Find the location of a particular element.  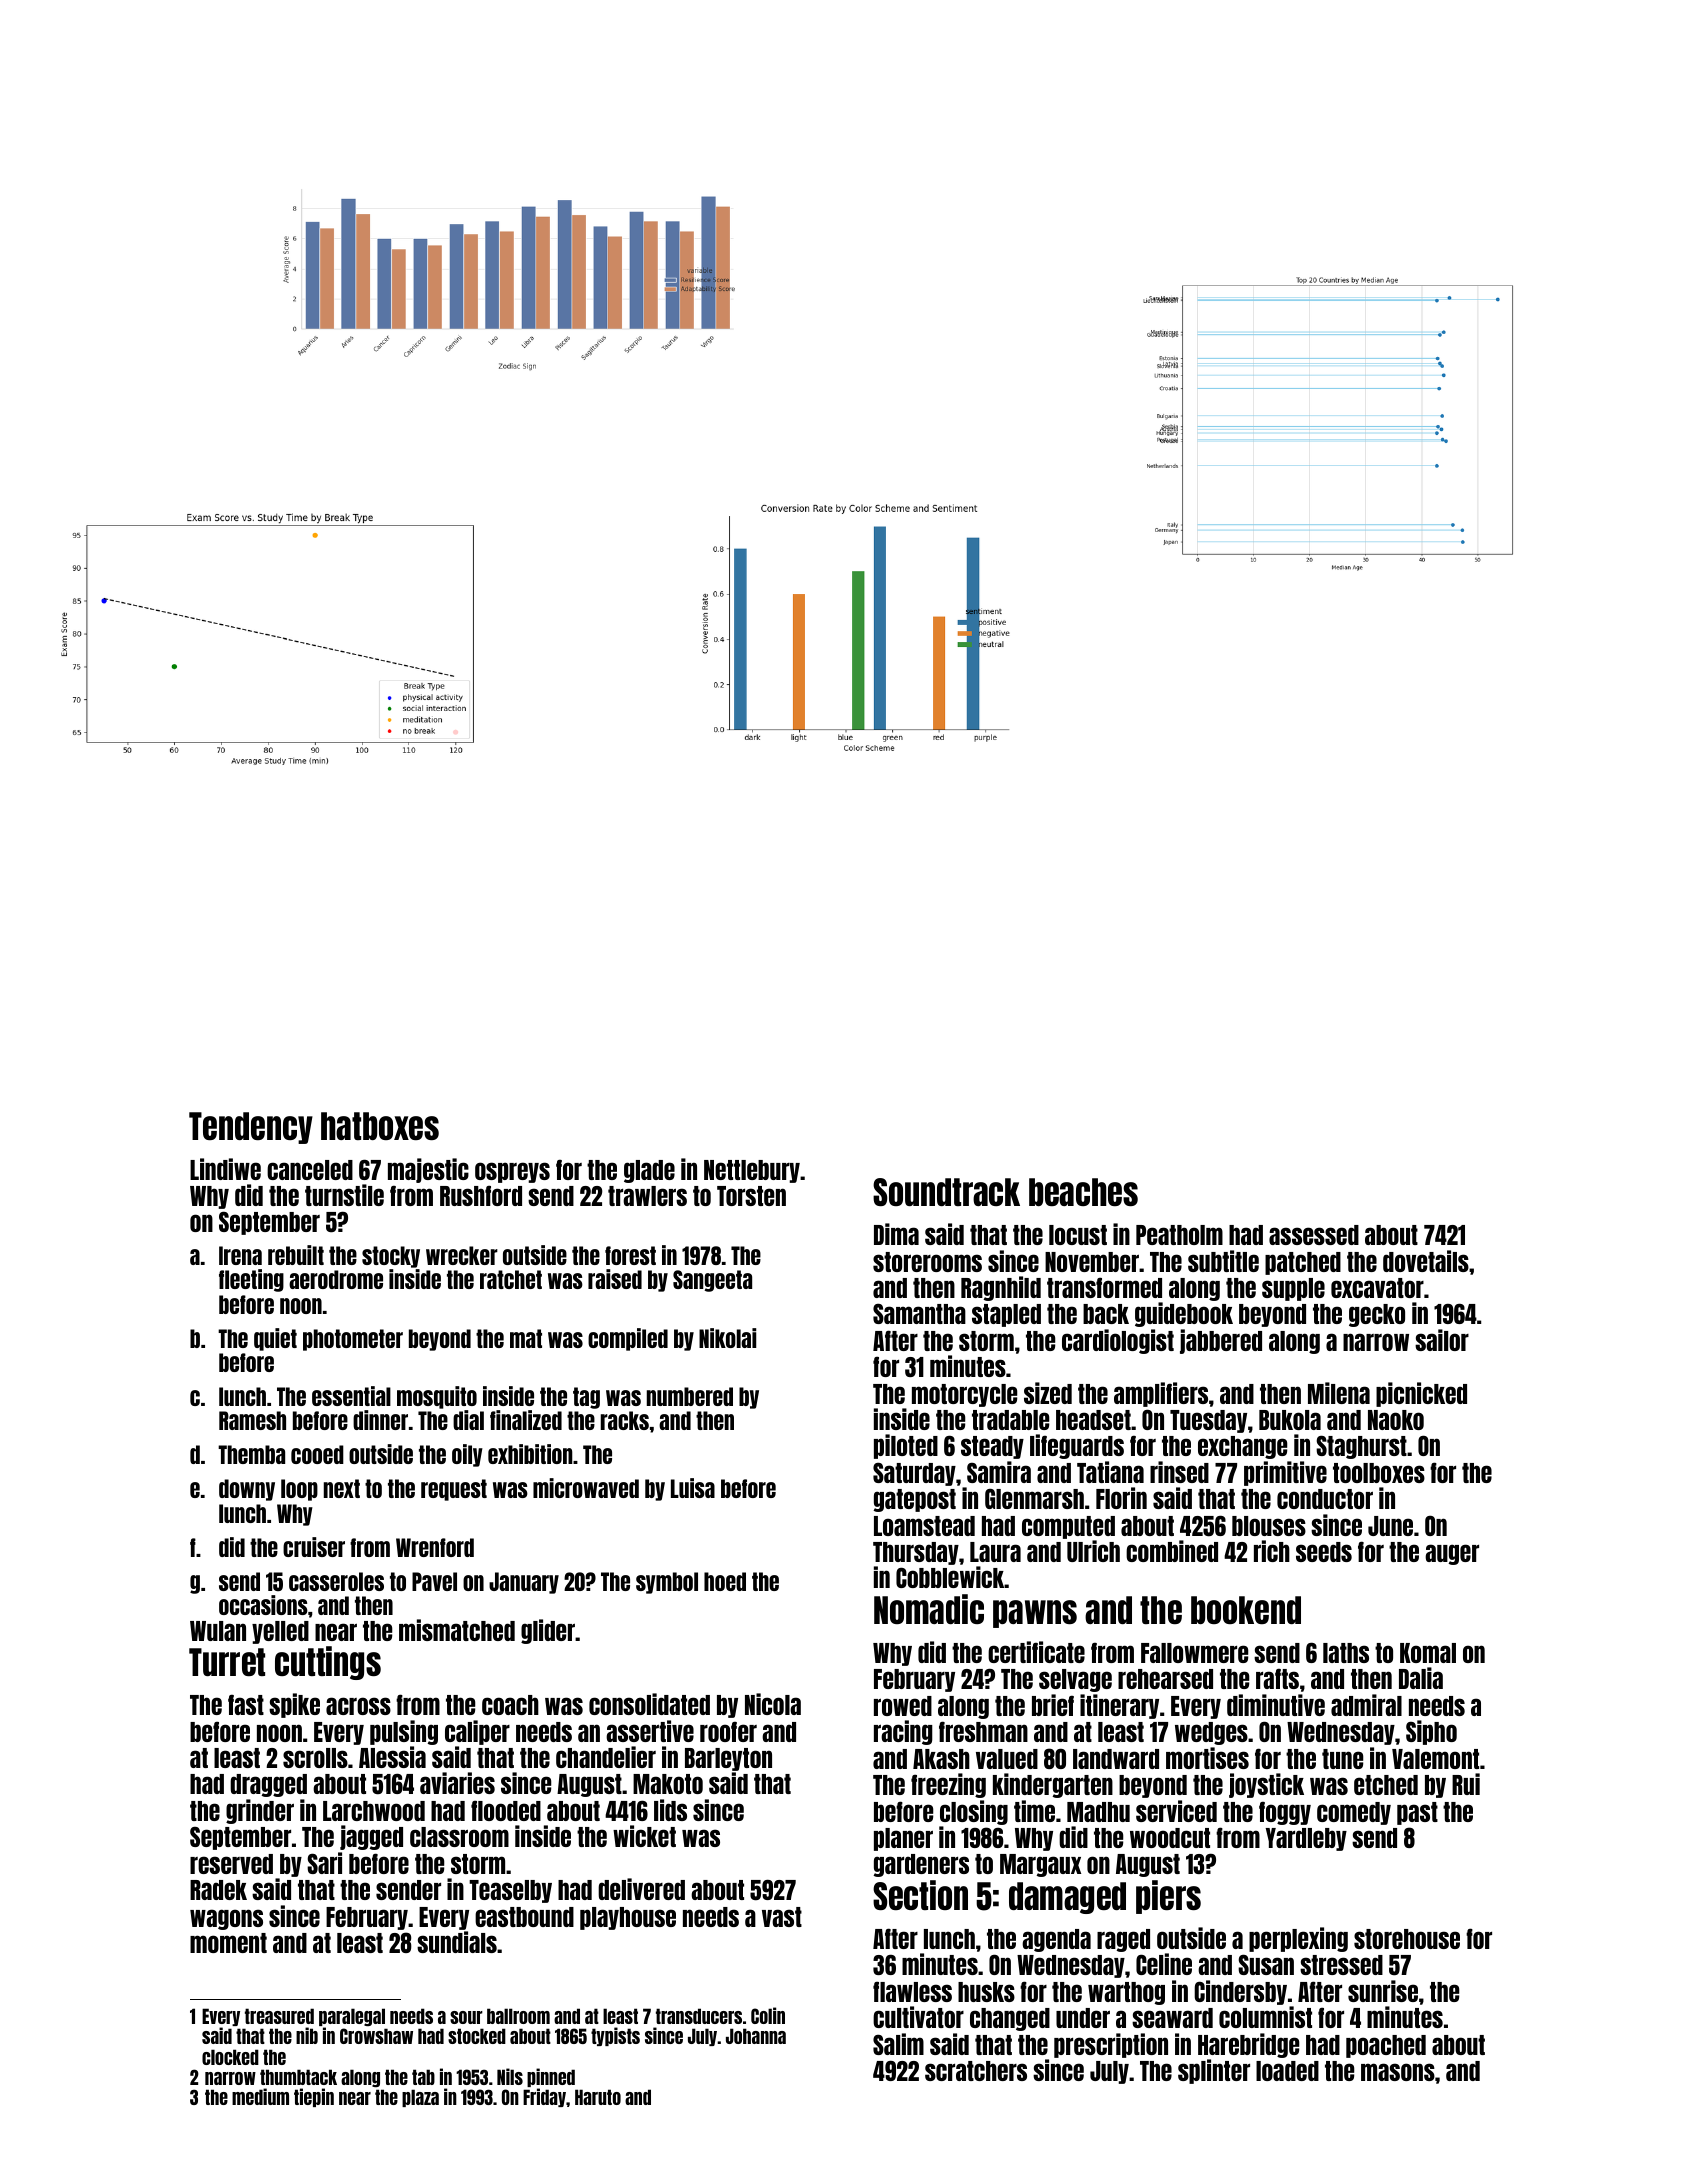

cooed is located at coordinates (317, 1454).
